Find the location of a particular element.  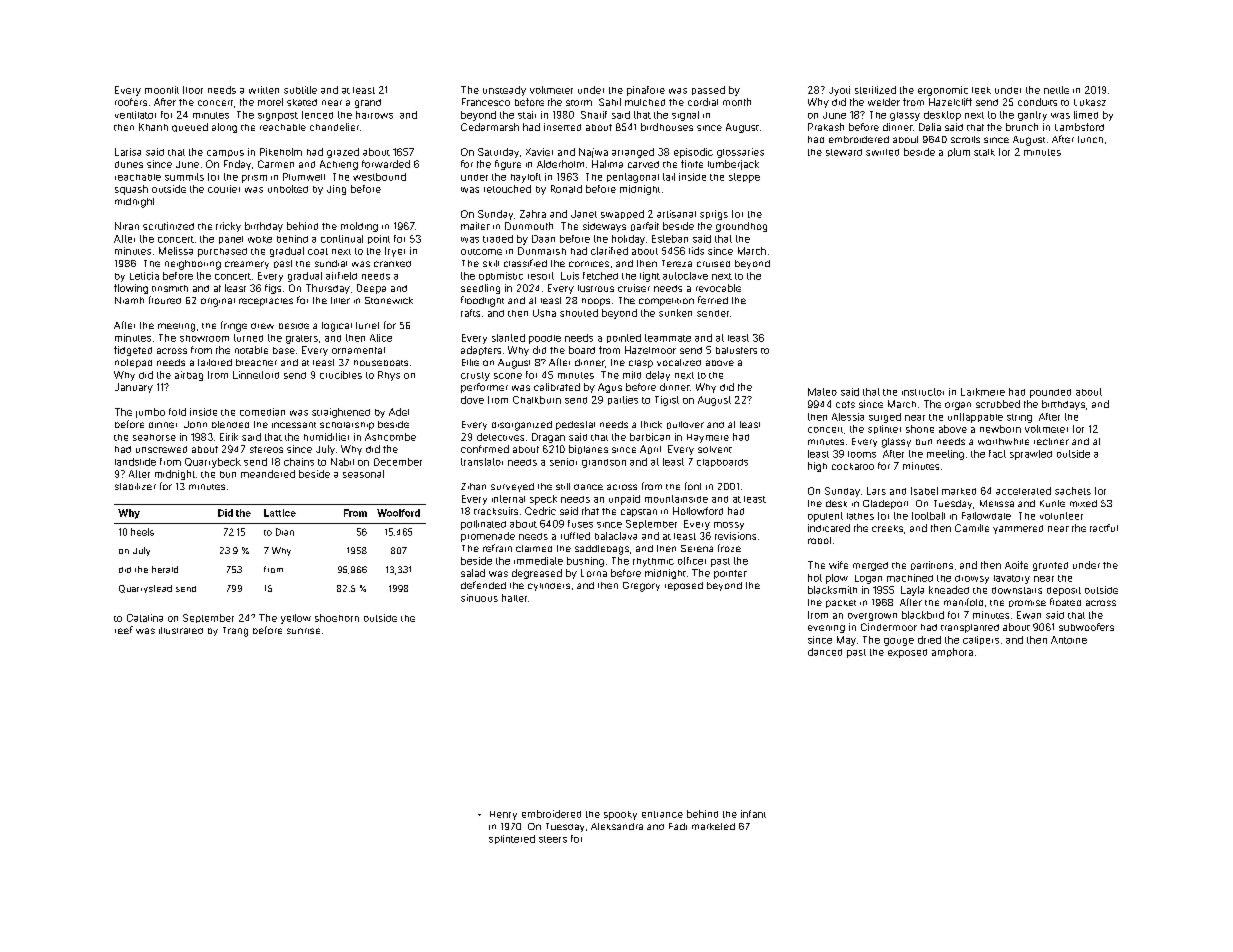

Henry is located at coordinates (503, 815).
